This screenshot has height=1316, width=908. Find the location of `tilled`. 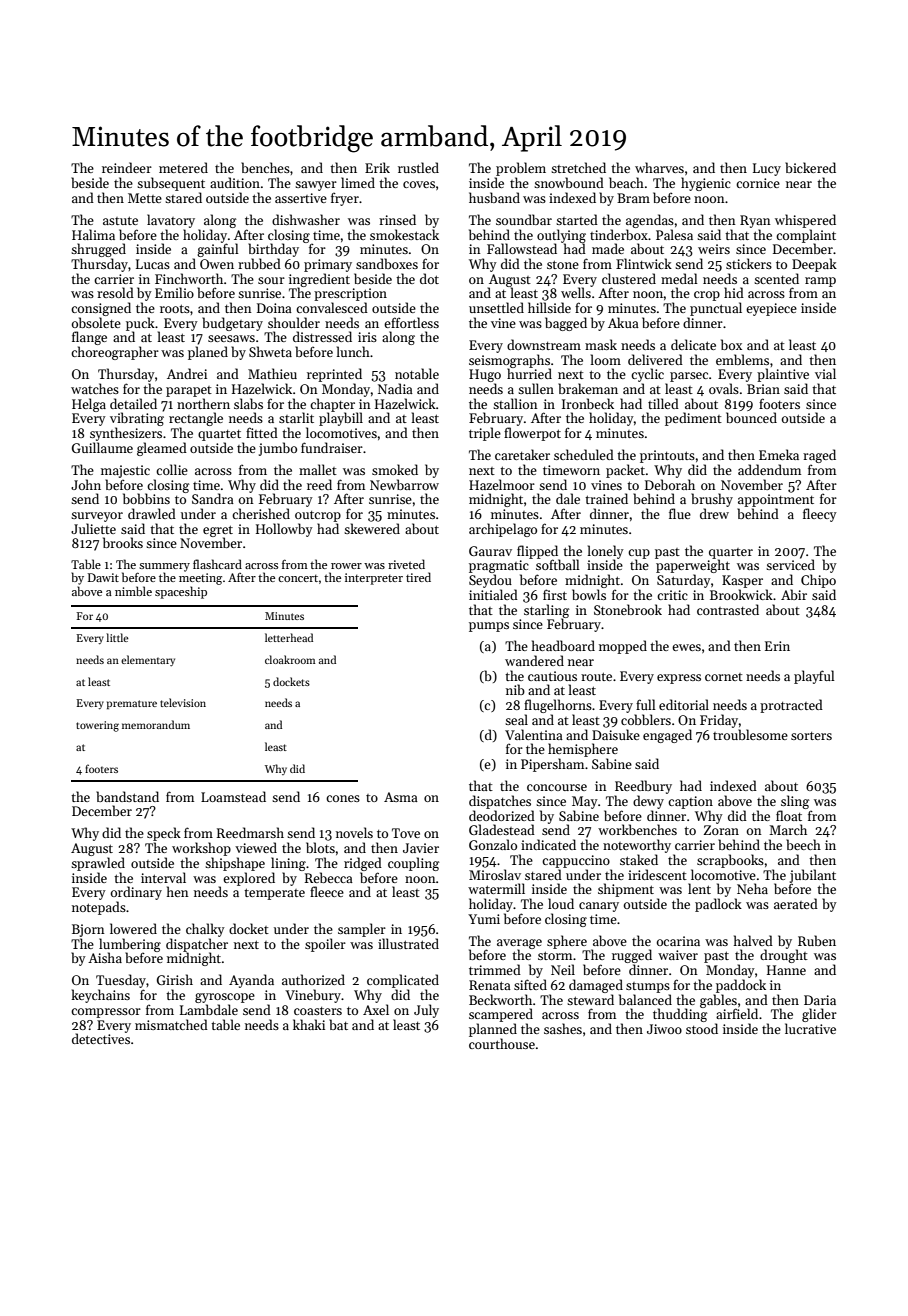

tilled is located at coordinates (663, 403).
